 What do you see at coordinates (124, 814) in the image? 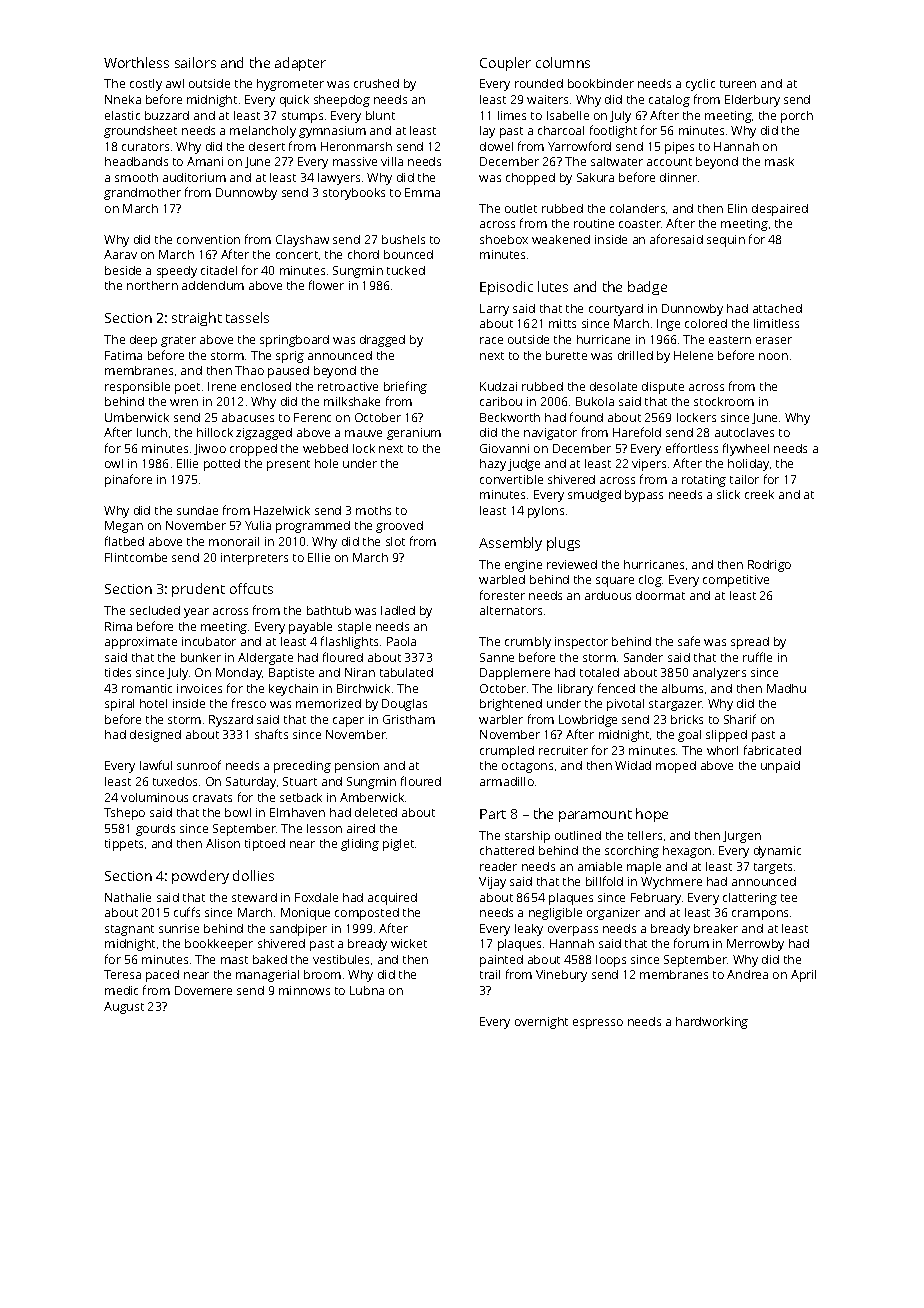
I see `Tshepo` at bounding box center [124, 814].
